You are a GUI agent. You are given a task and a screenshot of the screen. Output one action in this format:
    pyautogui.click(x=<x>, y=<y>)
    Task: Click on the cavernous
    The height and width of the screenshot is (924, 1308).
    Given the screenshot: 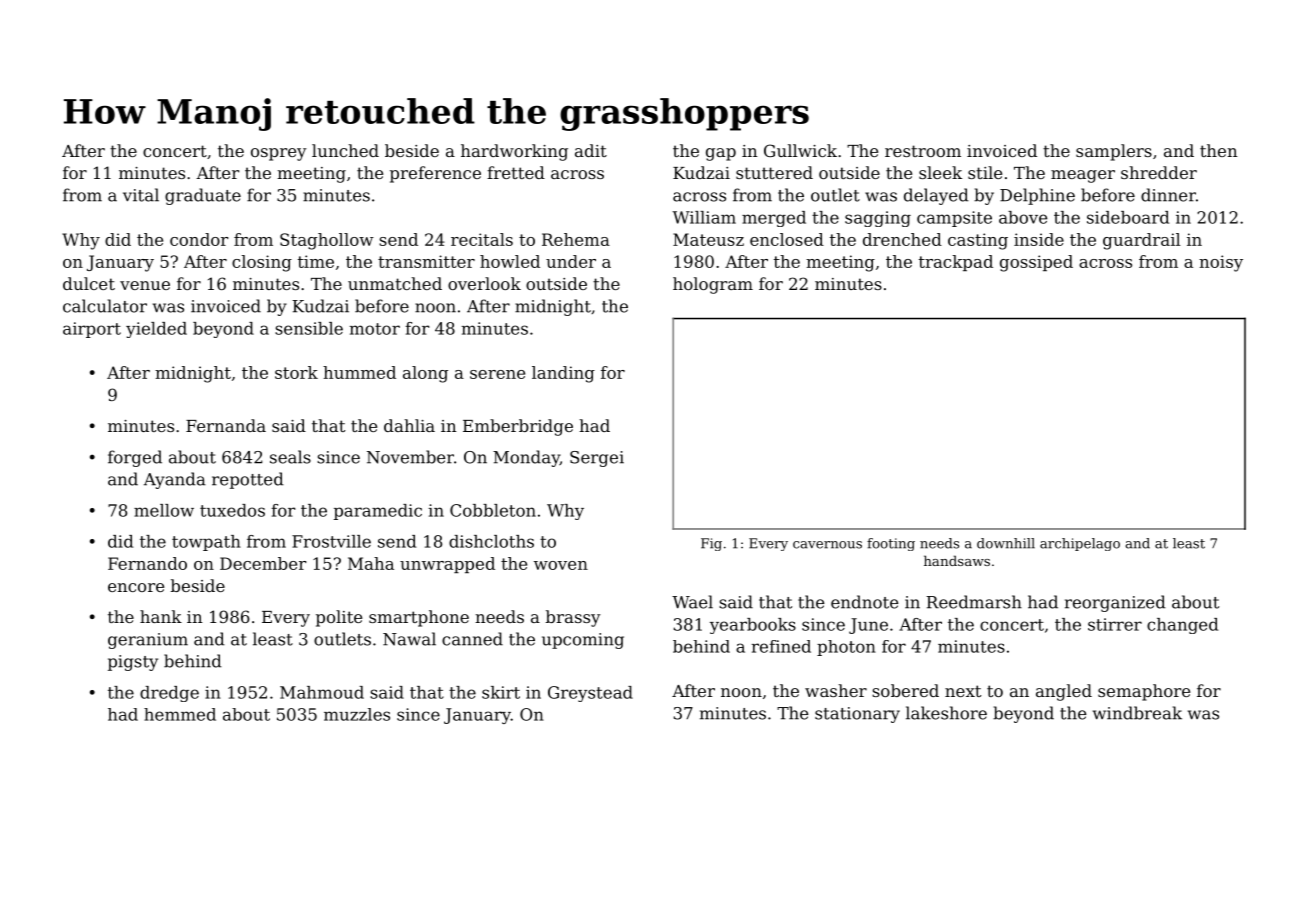 What is the action you would take?
    pyautogui.click(x=827, y=545)
